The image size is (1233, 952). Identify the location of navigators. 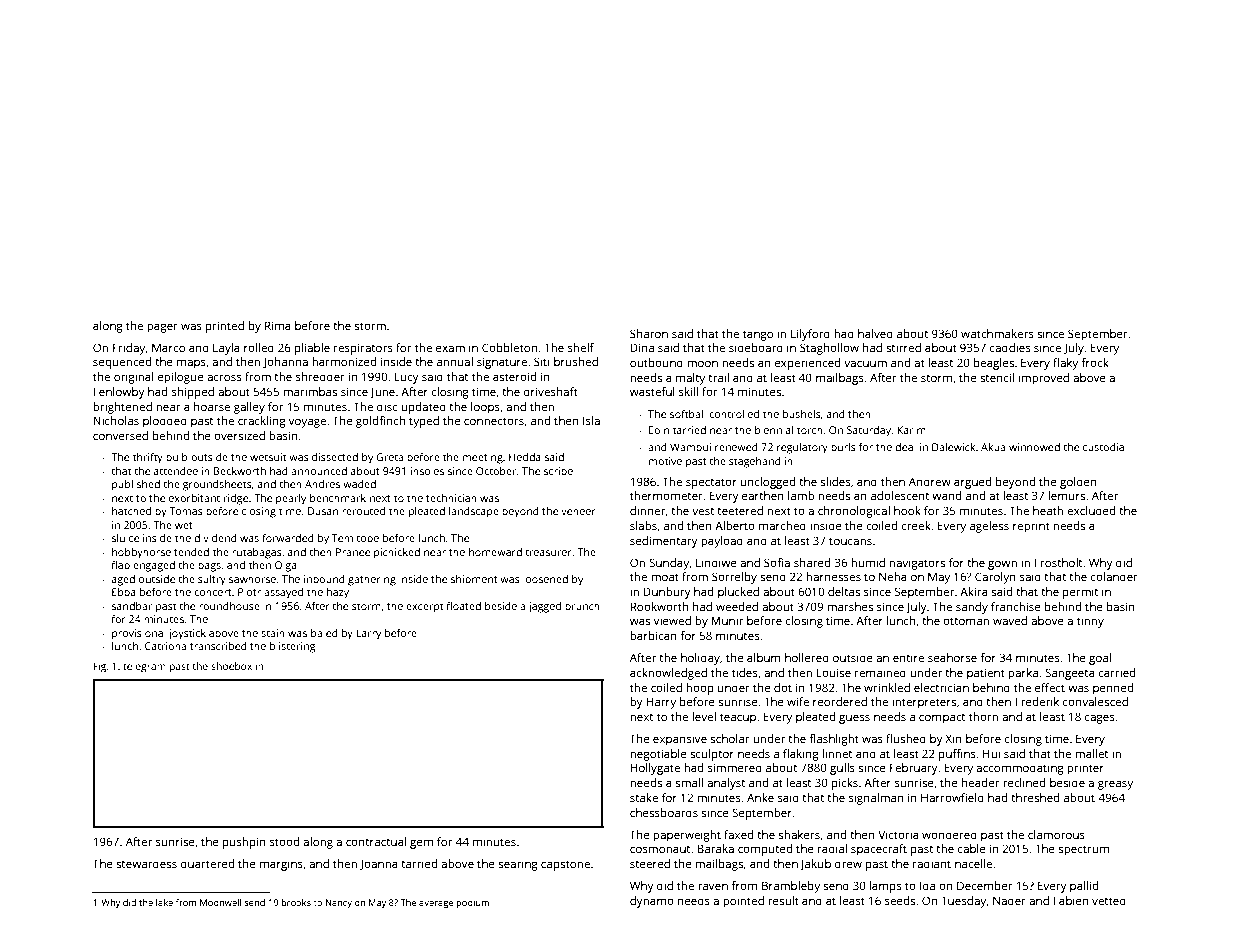
(917, 564).
